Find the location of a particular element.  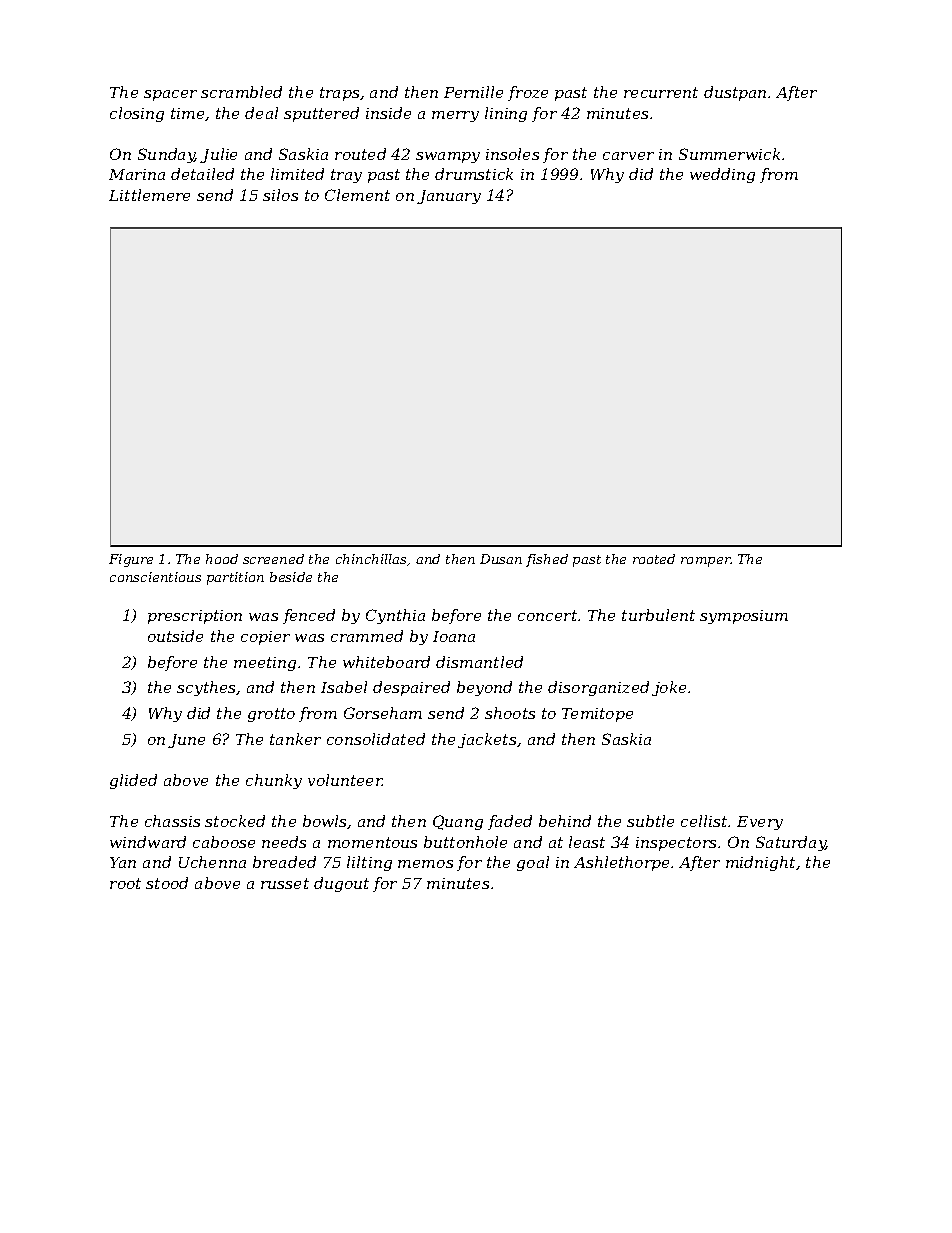

dustpan is located at coordinates (735, 93).
